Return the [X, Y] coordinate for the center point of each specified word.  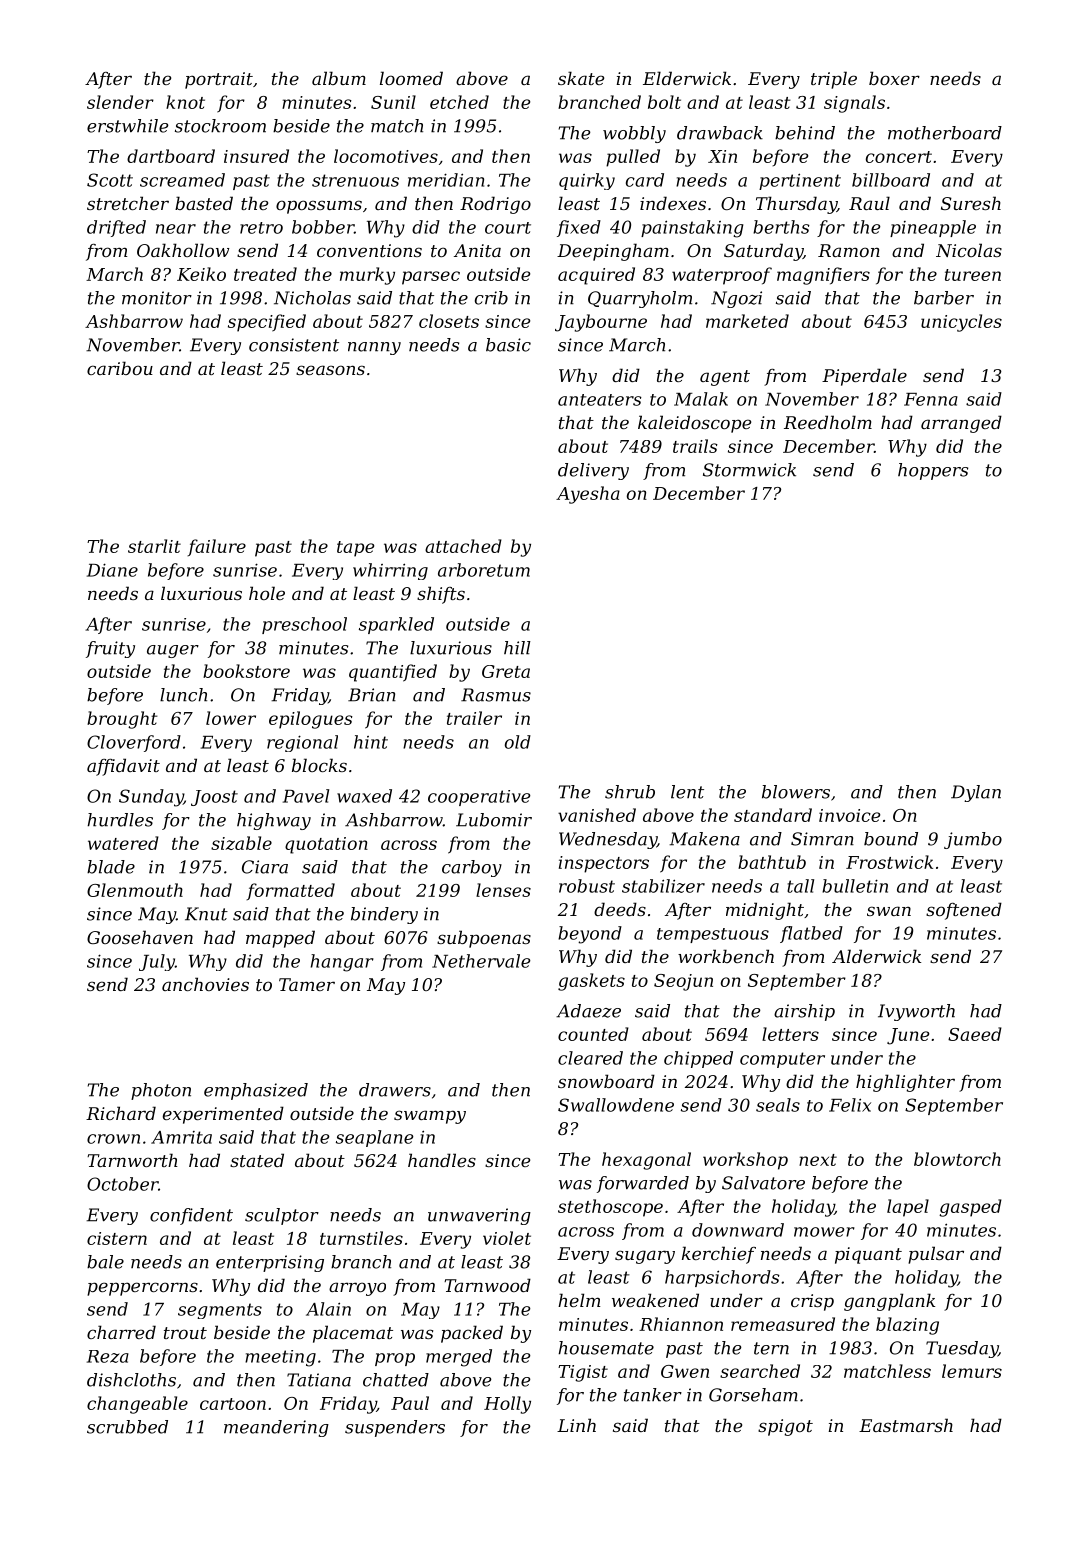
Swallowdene [616, 1105]
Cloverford [134, 743]
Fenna [931, 399]
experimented [223, 1115]
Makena [704, 839]
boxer [894, 78]
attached [463, 546]
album [339, 78]
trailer [474, 718]
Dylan [976, 793]
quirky [587, 181]
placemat [353, 1334]
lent [687, 792]
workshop [745, 1161]
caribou [120, 368]
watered [123, 843]
